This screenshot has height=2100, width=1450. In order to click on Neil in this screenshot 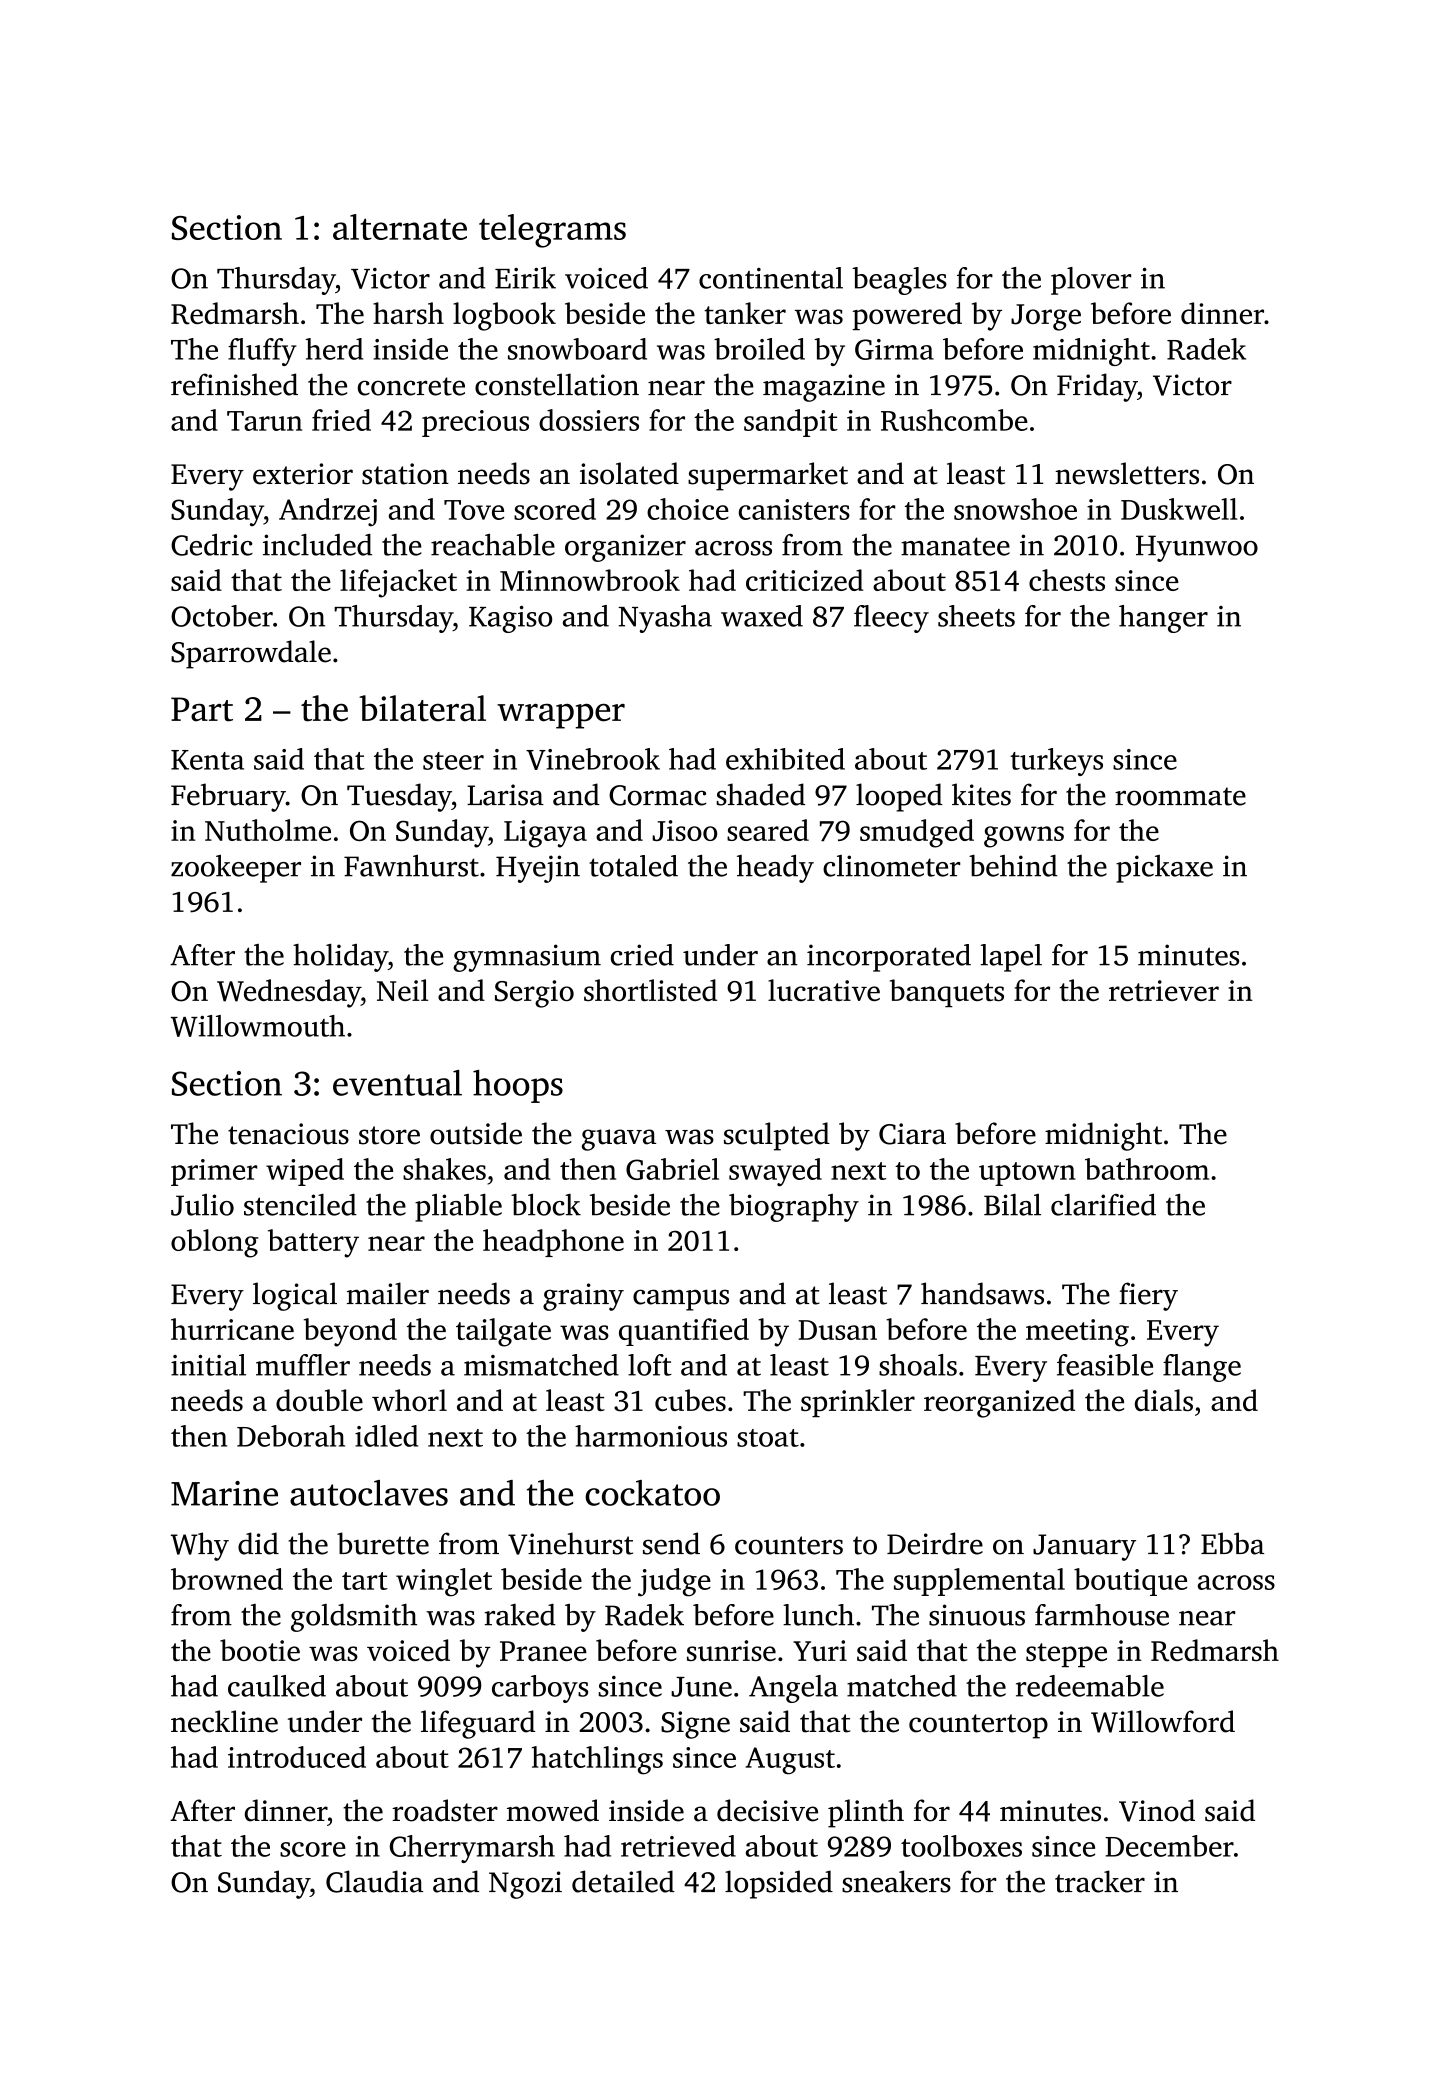, I will do `click(402, 990)`.
